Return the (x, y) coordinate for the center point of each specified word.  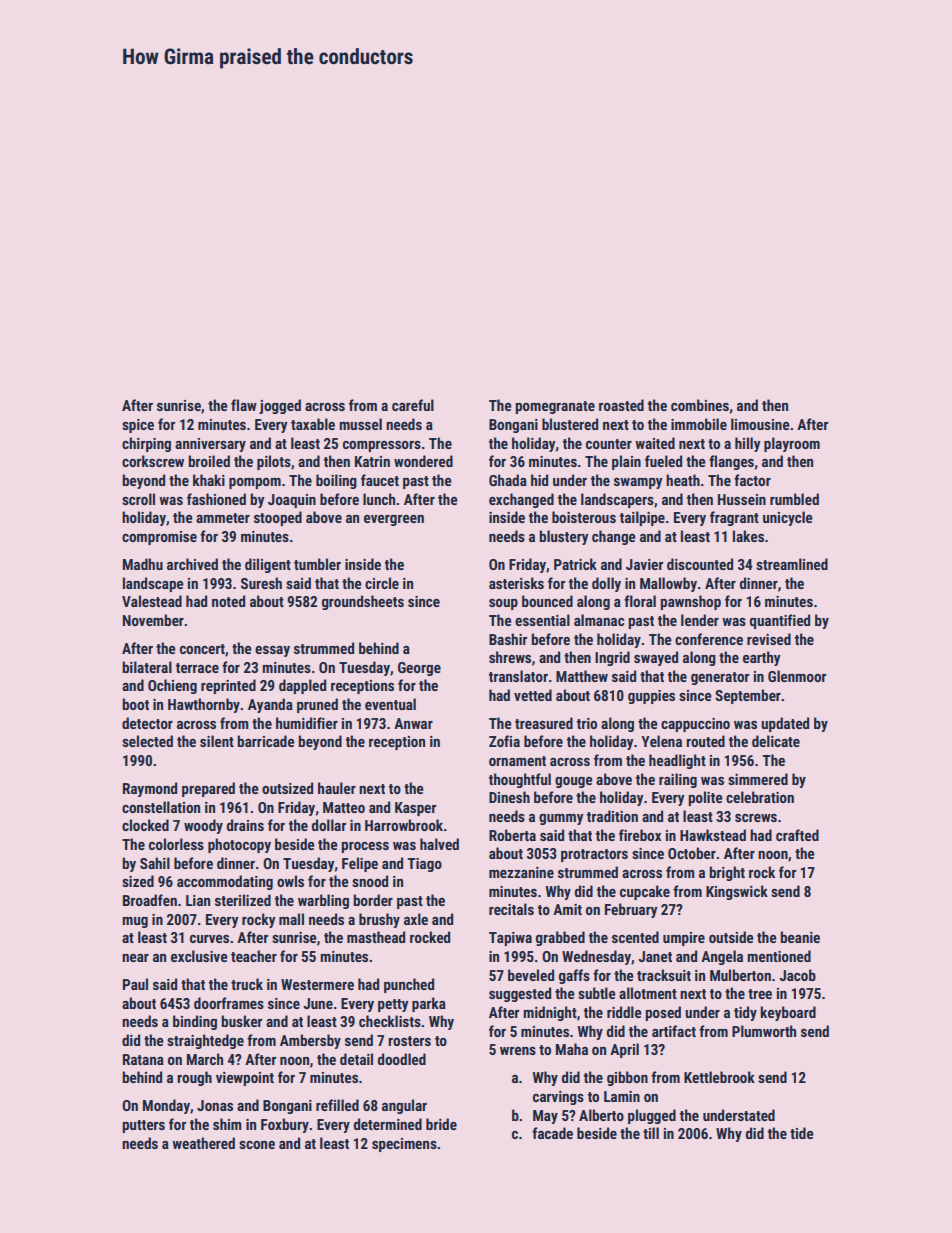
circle (382, 583)
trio (587, 723)
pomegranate (555, 407)
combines (700, 405)
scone (257, 1145)
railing (678, 780)
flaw (244, 405)
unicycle (788, 518)
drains (245, 825)
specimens (404, 1145)
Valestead (152, 601)
